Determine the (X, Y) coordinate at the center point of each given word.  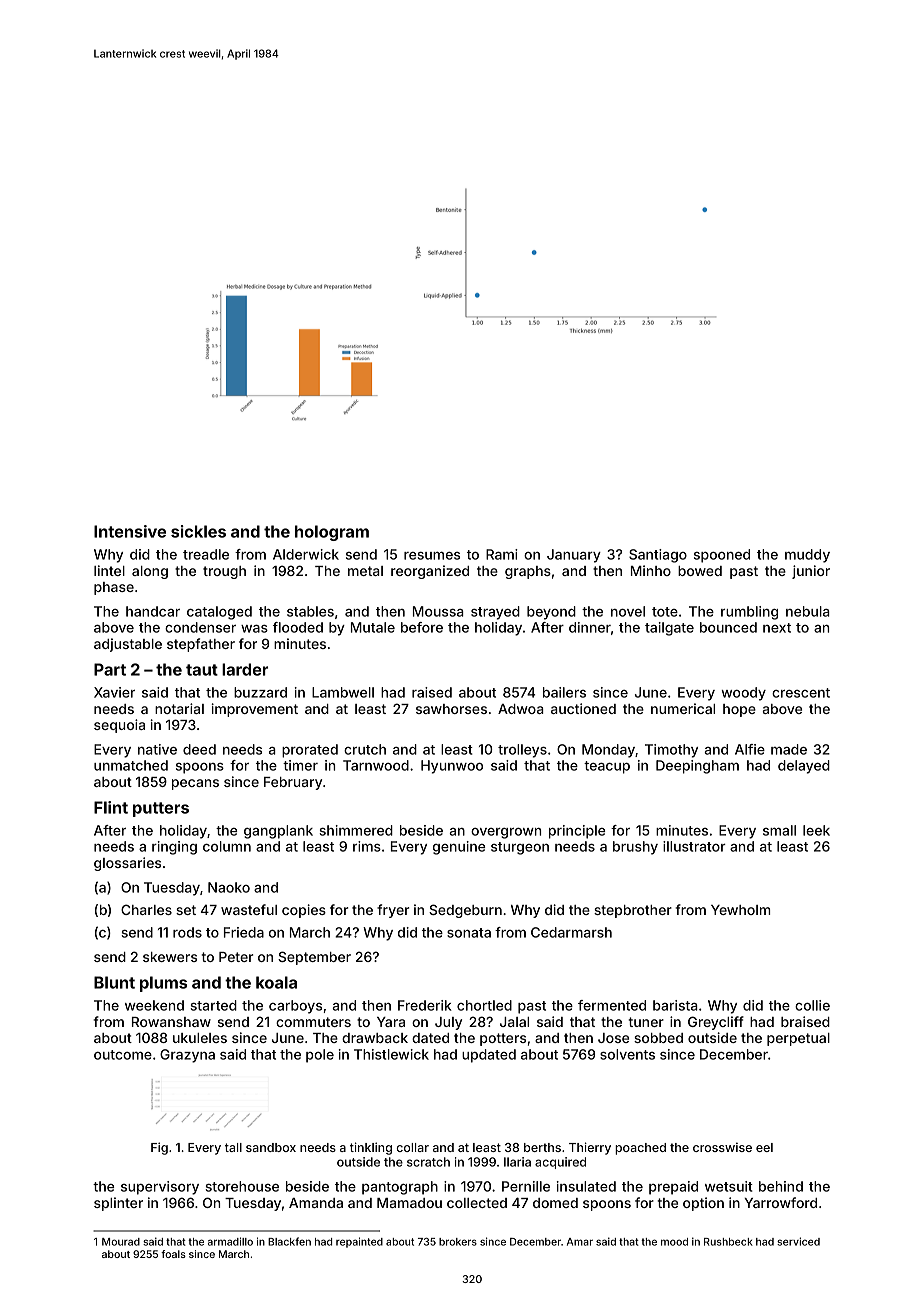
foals (173, 1254)
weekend (154, 1005)
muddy (807, 556)
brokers (458, 1242)
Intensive (130, 531)
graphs (528, 572)
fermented (612, 1005)
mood (674, 1242)
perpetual (798, 1039)
